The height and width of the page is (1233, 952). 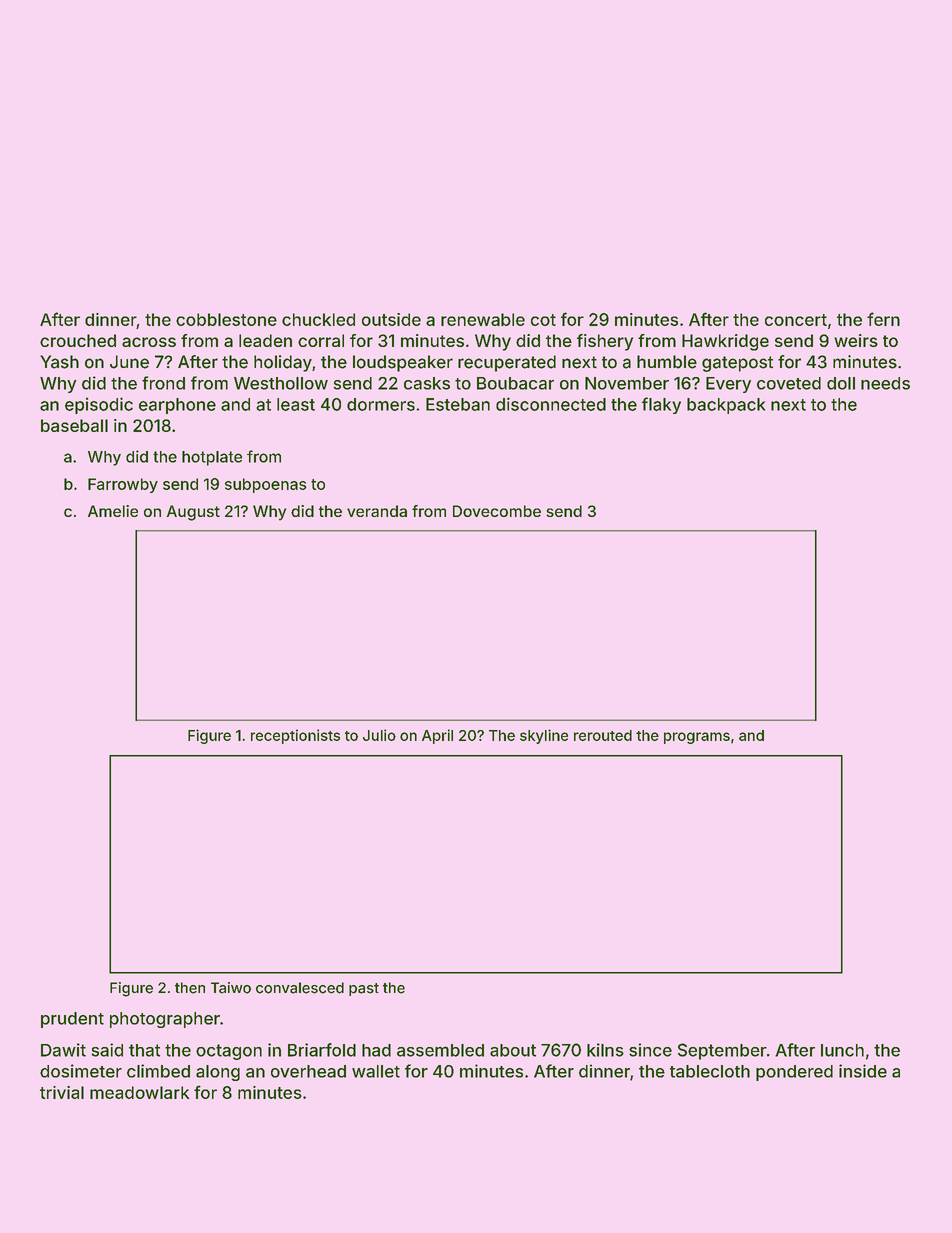 What do you see at coordinates (885, 383) in the page?
I see `needs` at bounding box center [885, 383].
